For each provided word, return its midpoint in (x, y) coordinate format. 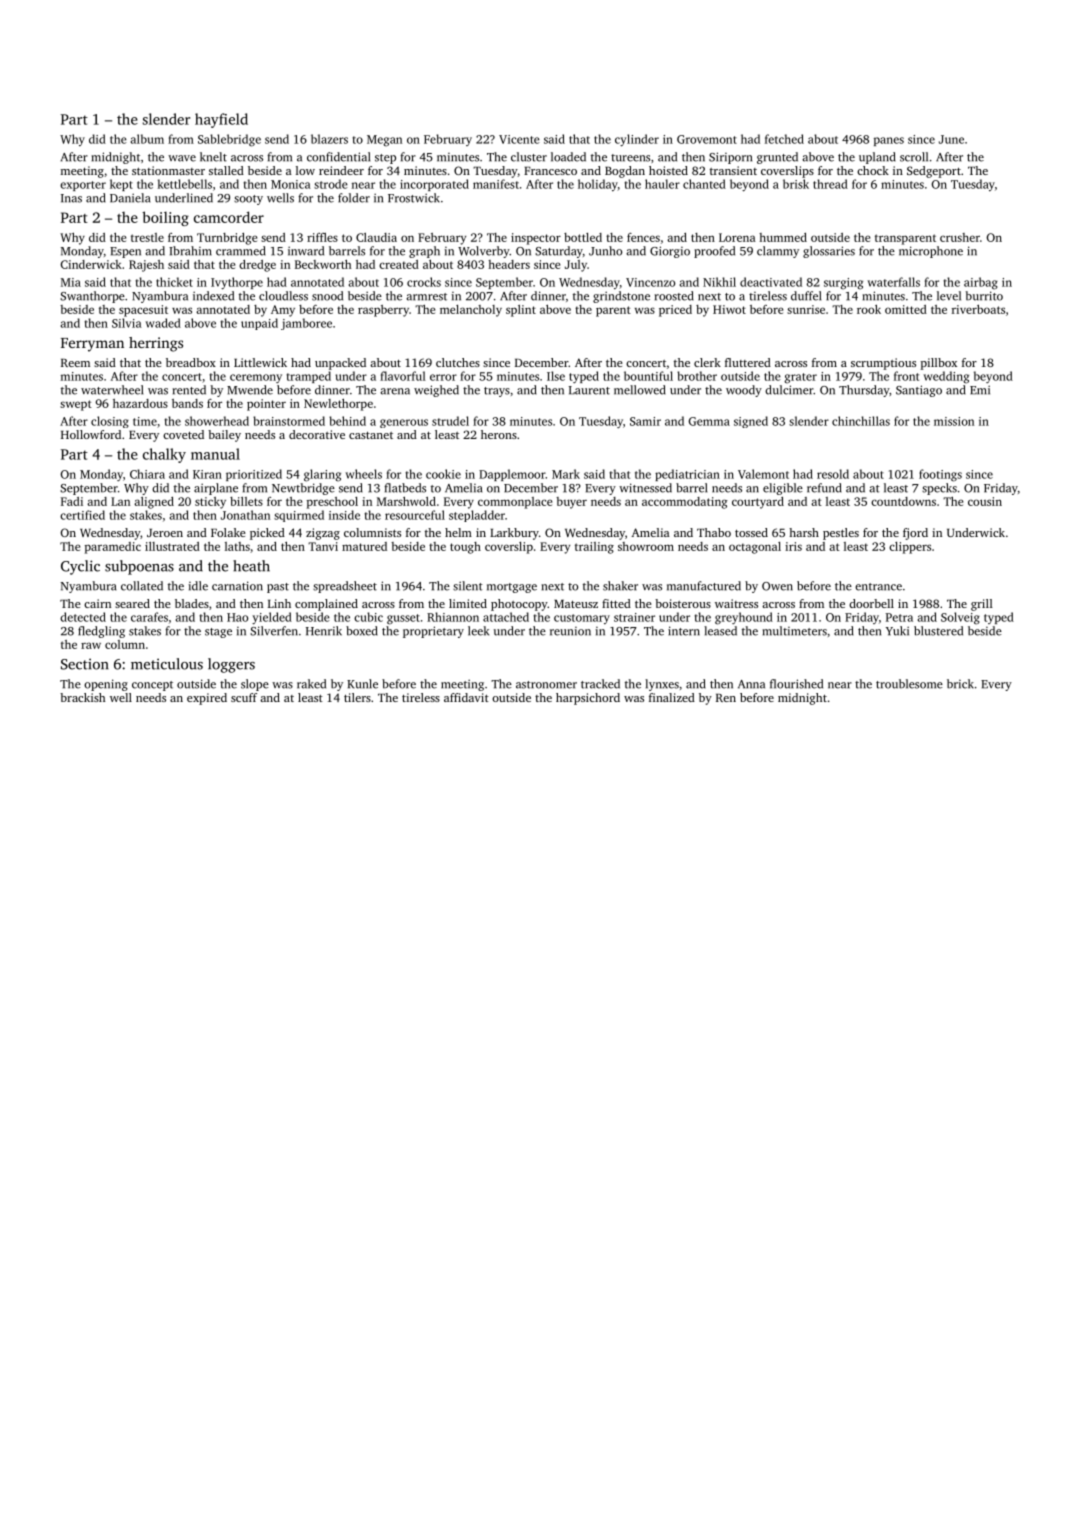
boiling (165, 218)
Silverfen (274, 631)
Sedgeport (934, 172)
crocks (424, 282)
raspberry (383, 311)
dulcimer (789, 390)
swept (76, 405)
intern (684, 631)
